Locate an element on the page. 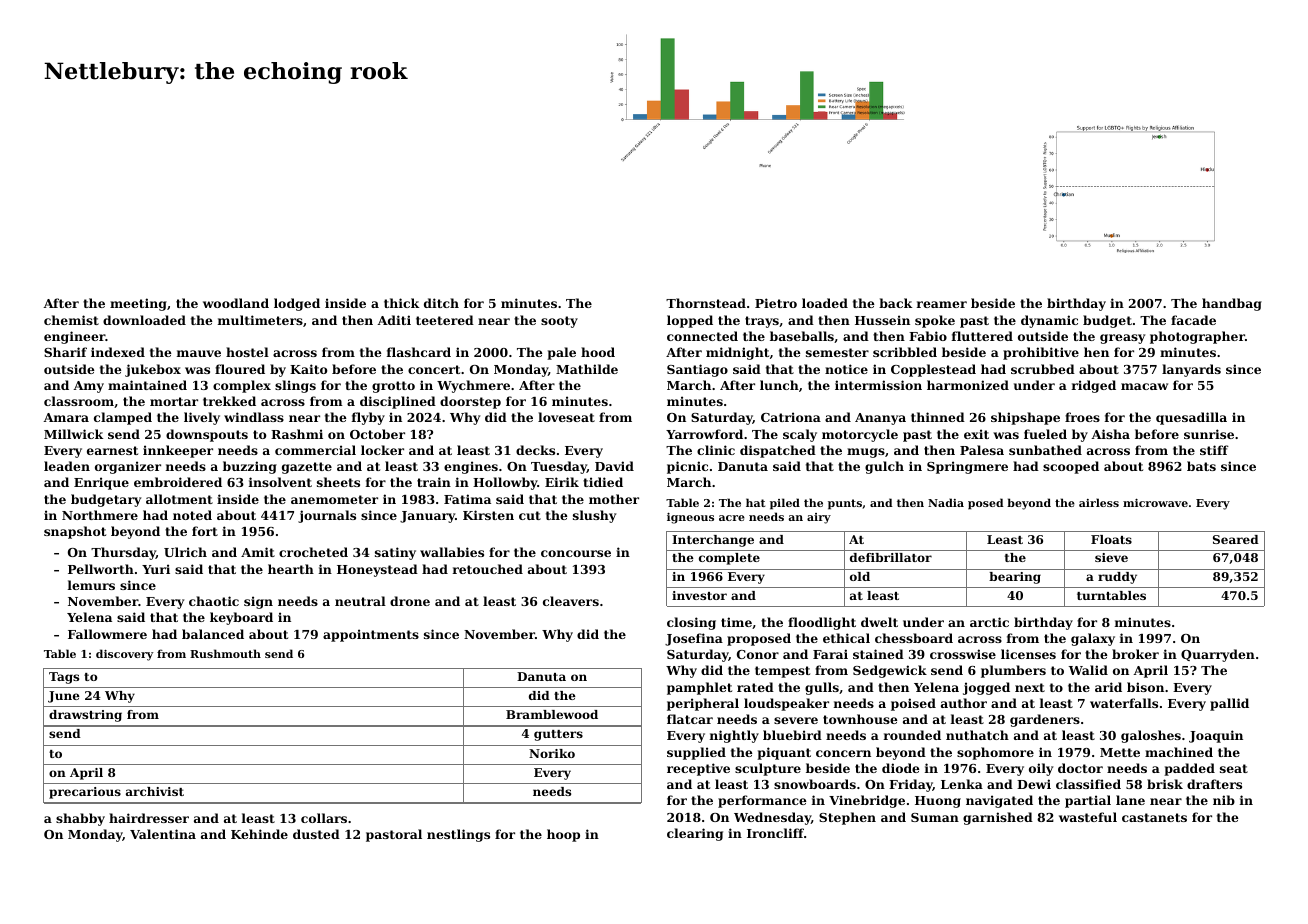  Josefina is located at coordinates (694, 639).
